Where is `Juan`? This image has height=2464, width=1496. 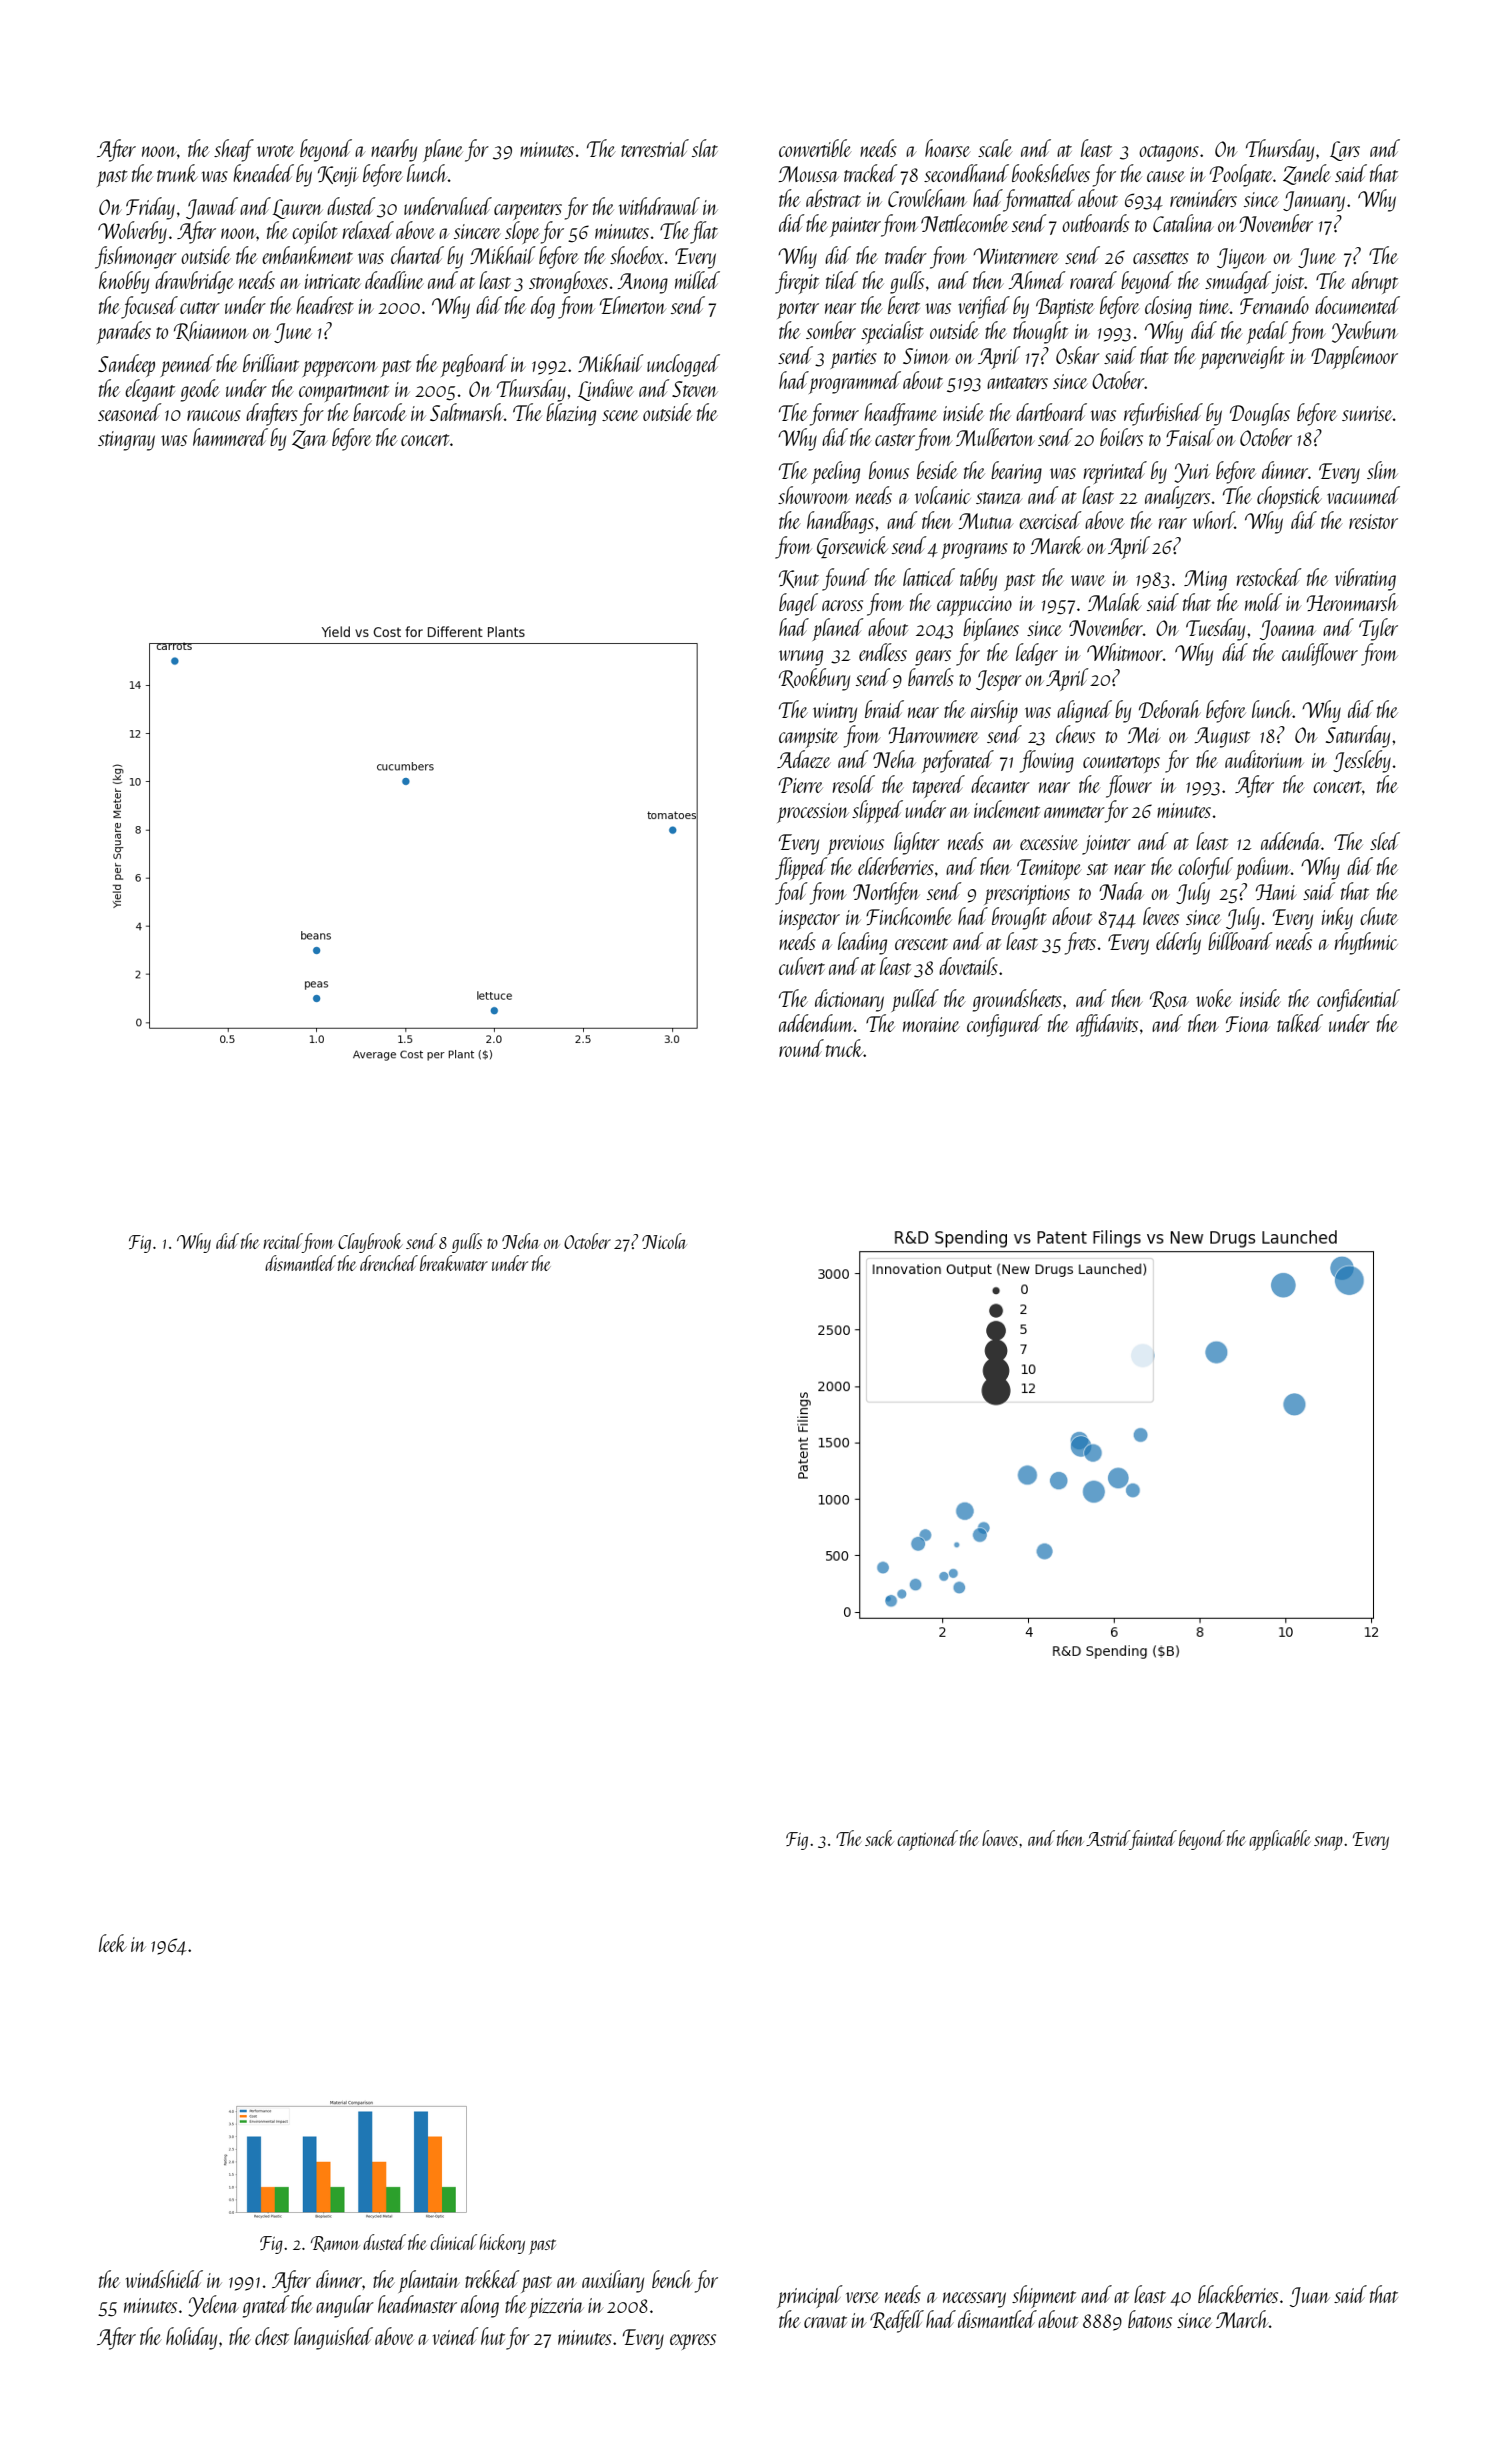
Juan is located at coordinates (1310, 2297).
